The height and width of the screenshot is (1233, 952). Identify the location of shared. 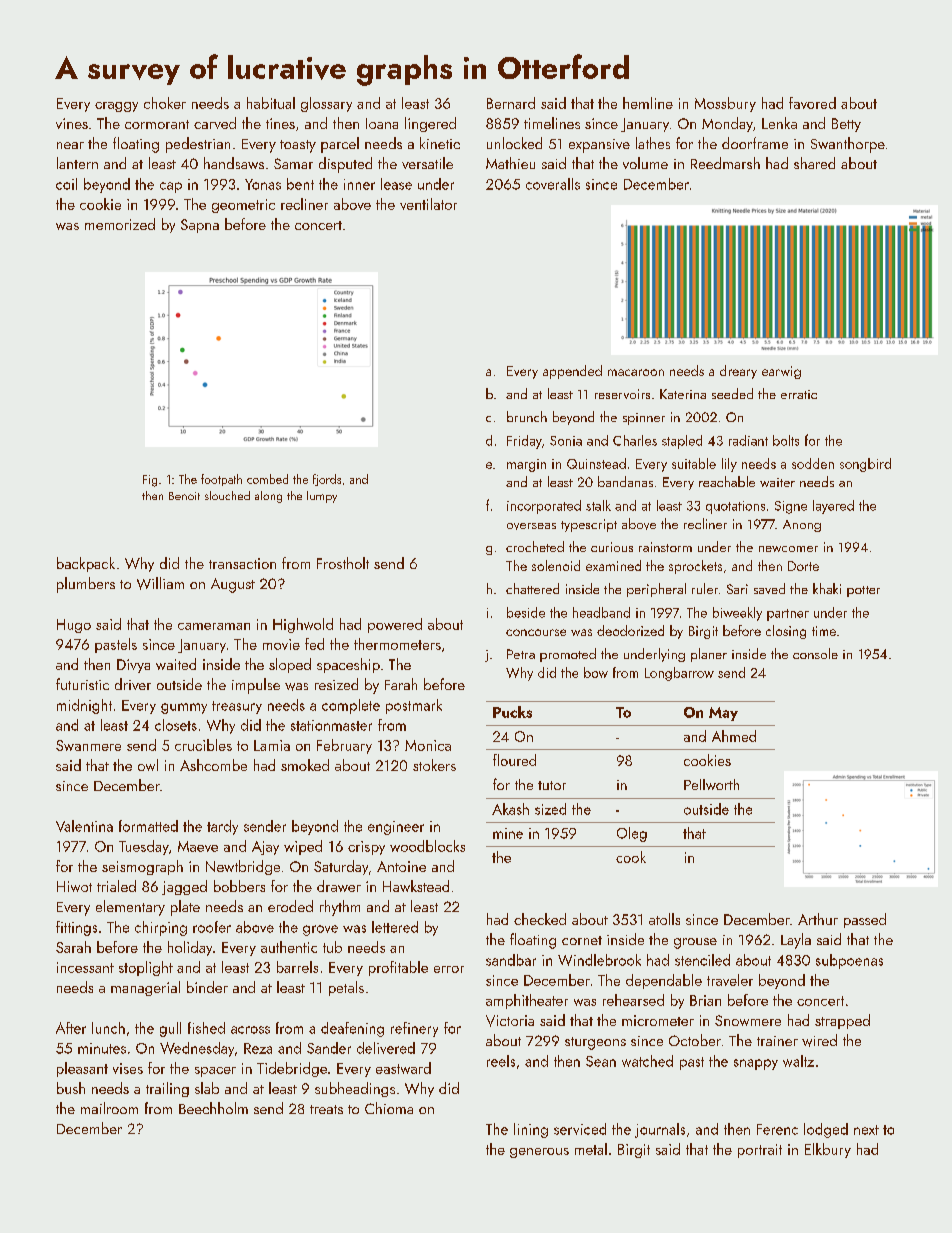
(814, 163).
